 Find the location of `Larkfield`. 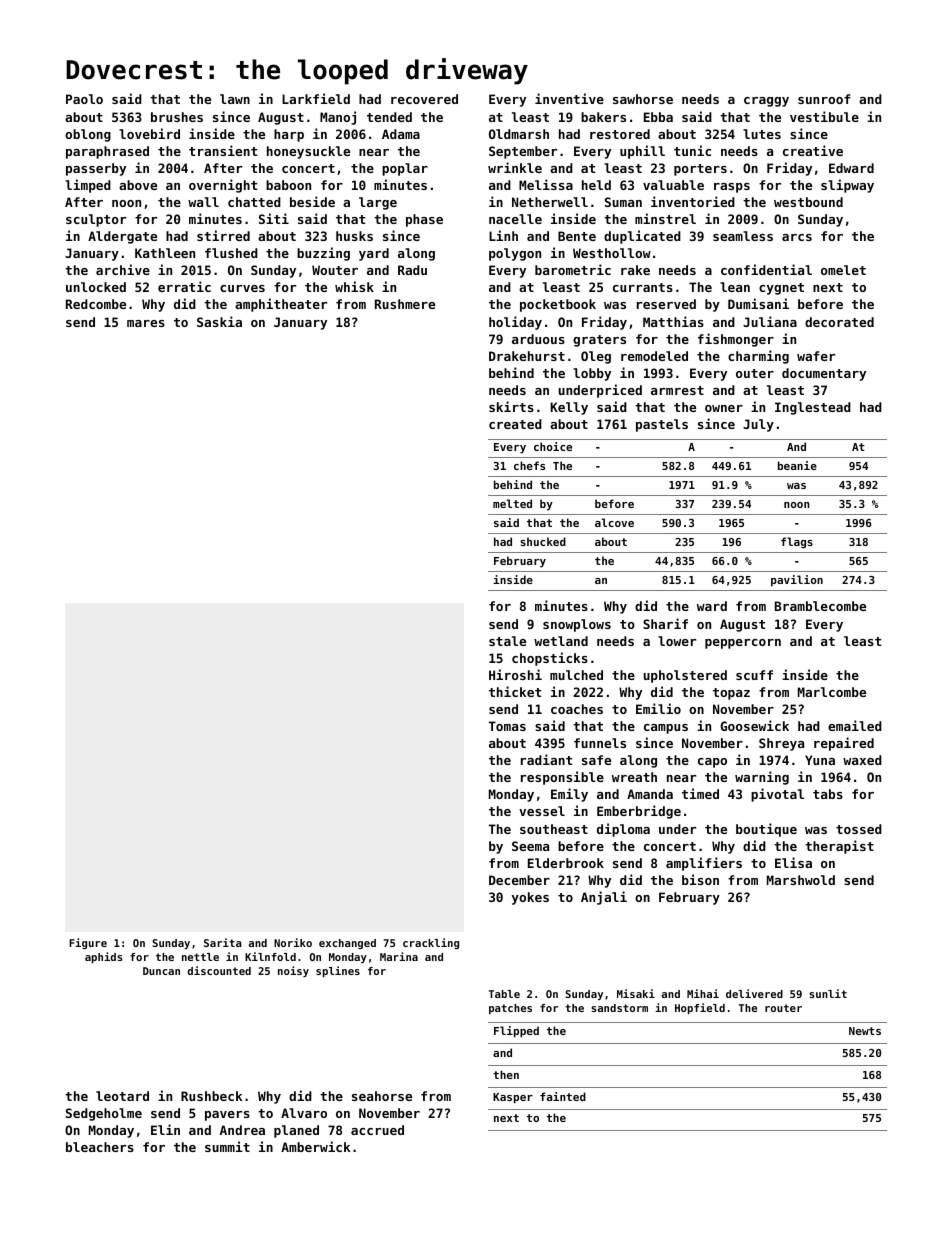

Larkfield is located at coordinates (316, 98).
